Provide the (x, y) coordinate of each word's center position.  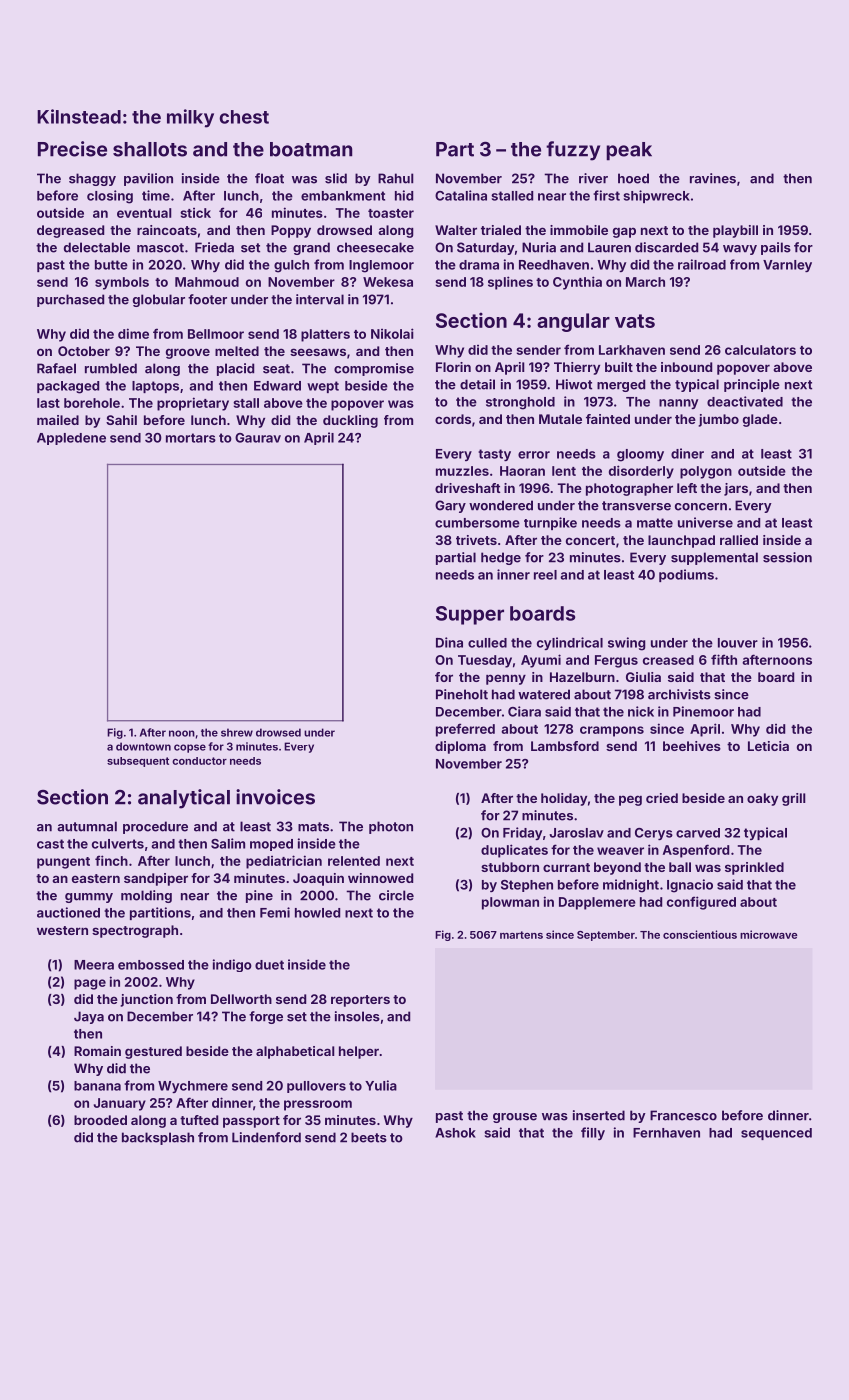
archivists (679, 694)
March (645, 282)
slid (336, 178)
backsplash (158, 1138)
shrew (237, 732)
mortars (191, 438)
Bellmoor (216, 334)
